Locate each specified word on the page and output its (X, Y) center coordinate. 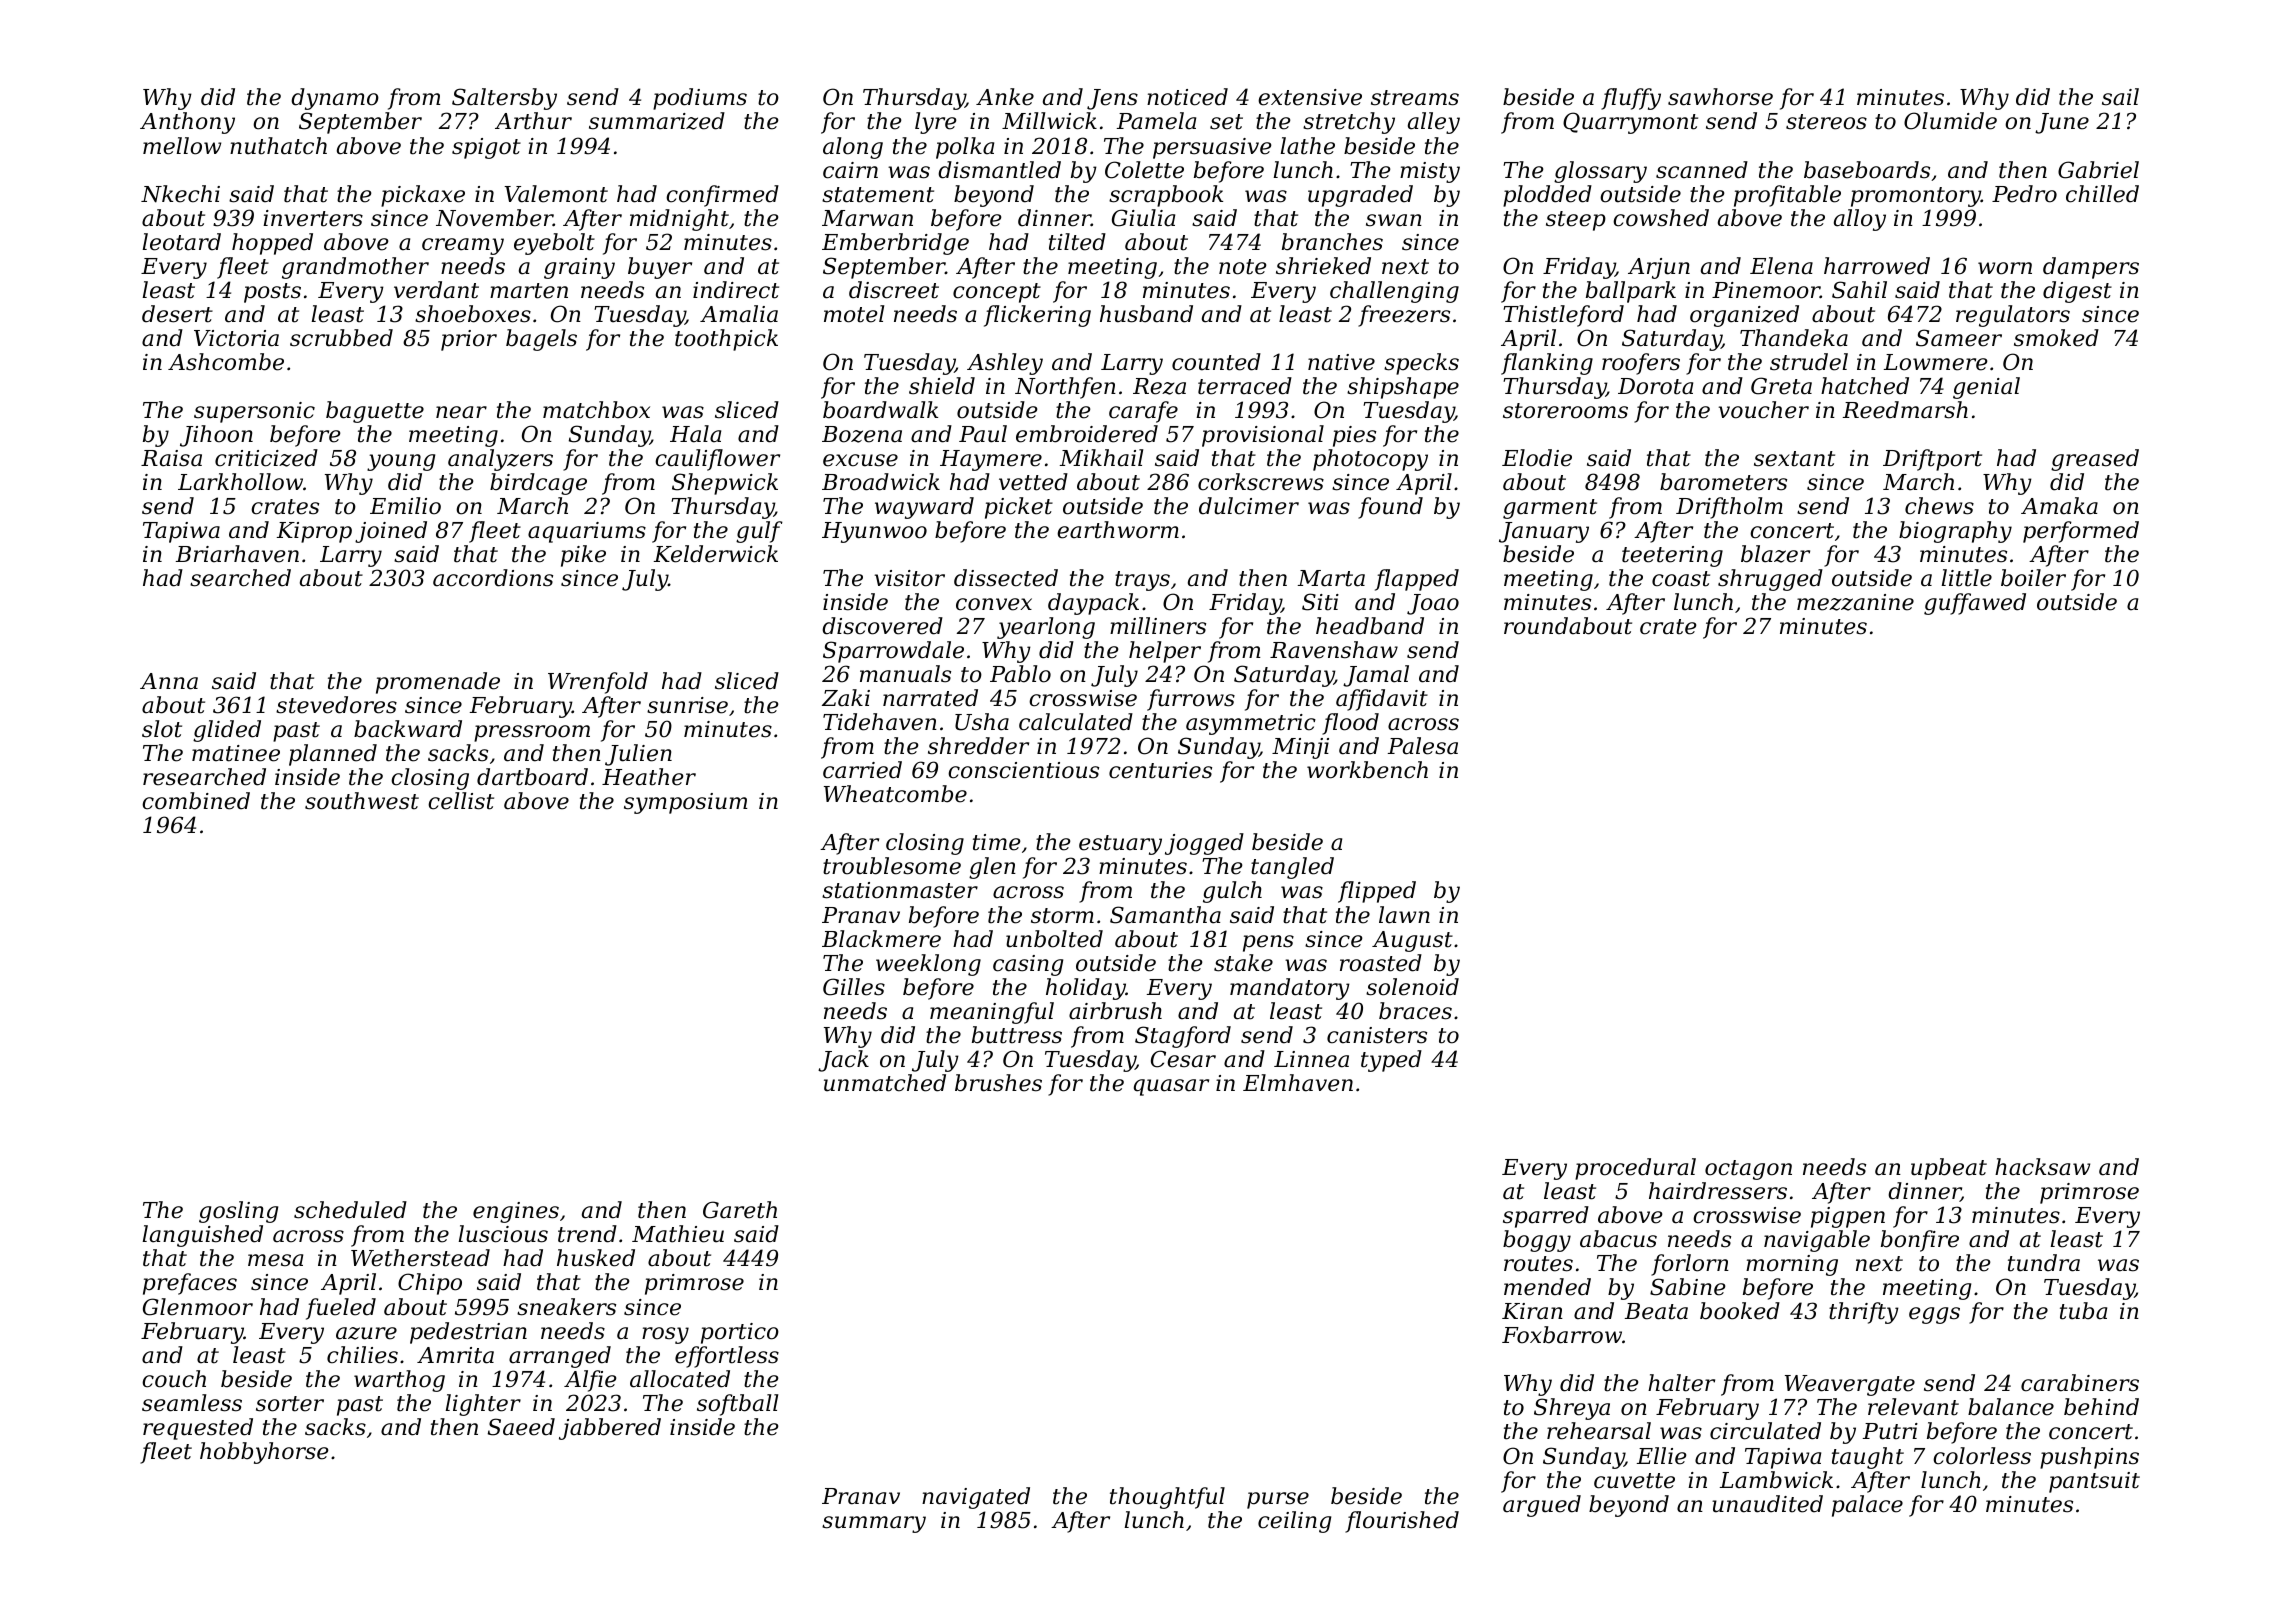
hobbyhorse (264, 1453)
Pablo (1020, 674)
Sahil (1859, 290)
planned (333, 755)
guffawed (1975, 604)
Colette (1144, 170)
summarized (657, 121)
